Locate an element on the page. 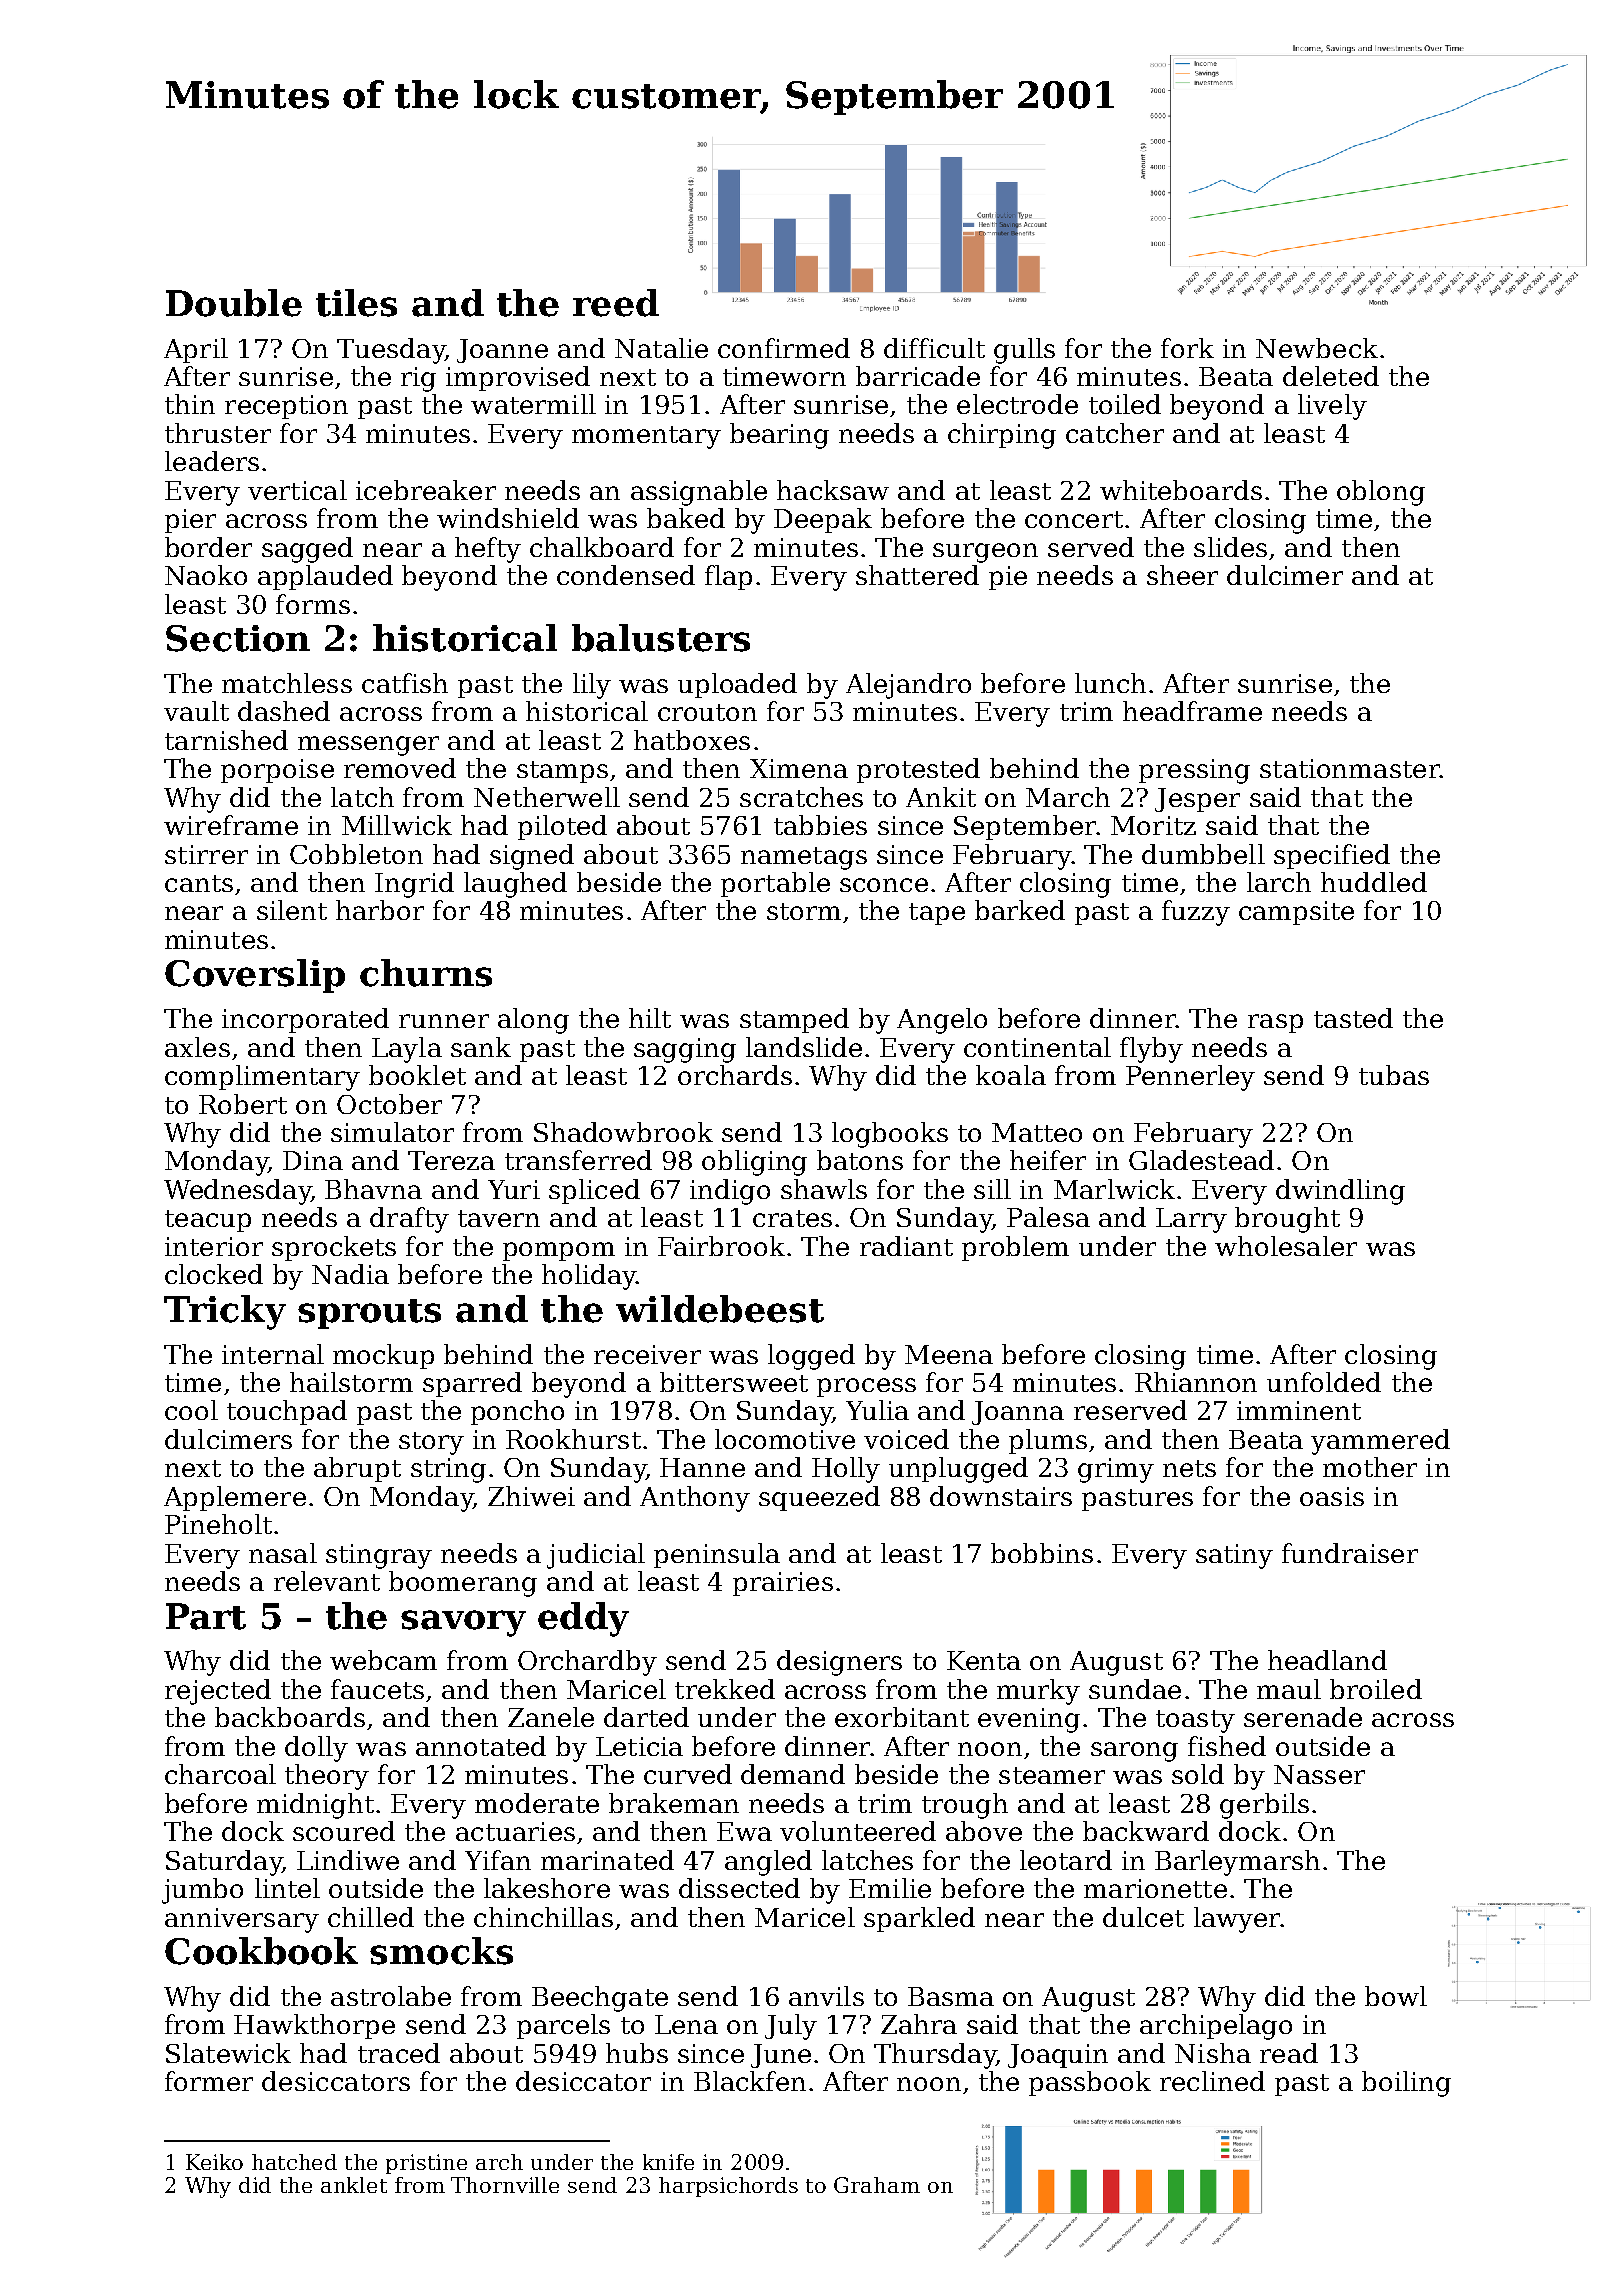 This document has width=1620, height=2292. Thornville is located at coordinates (505, 2185).
